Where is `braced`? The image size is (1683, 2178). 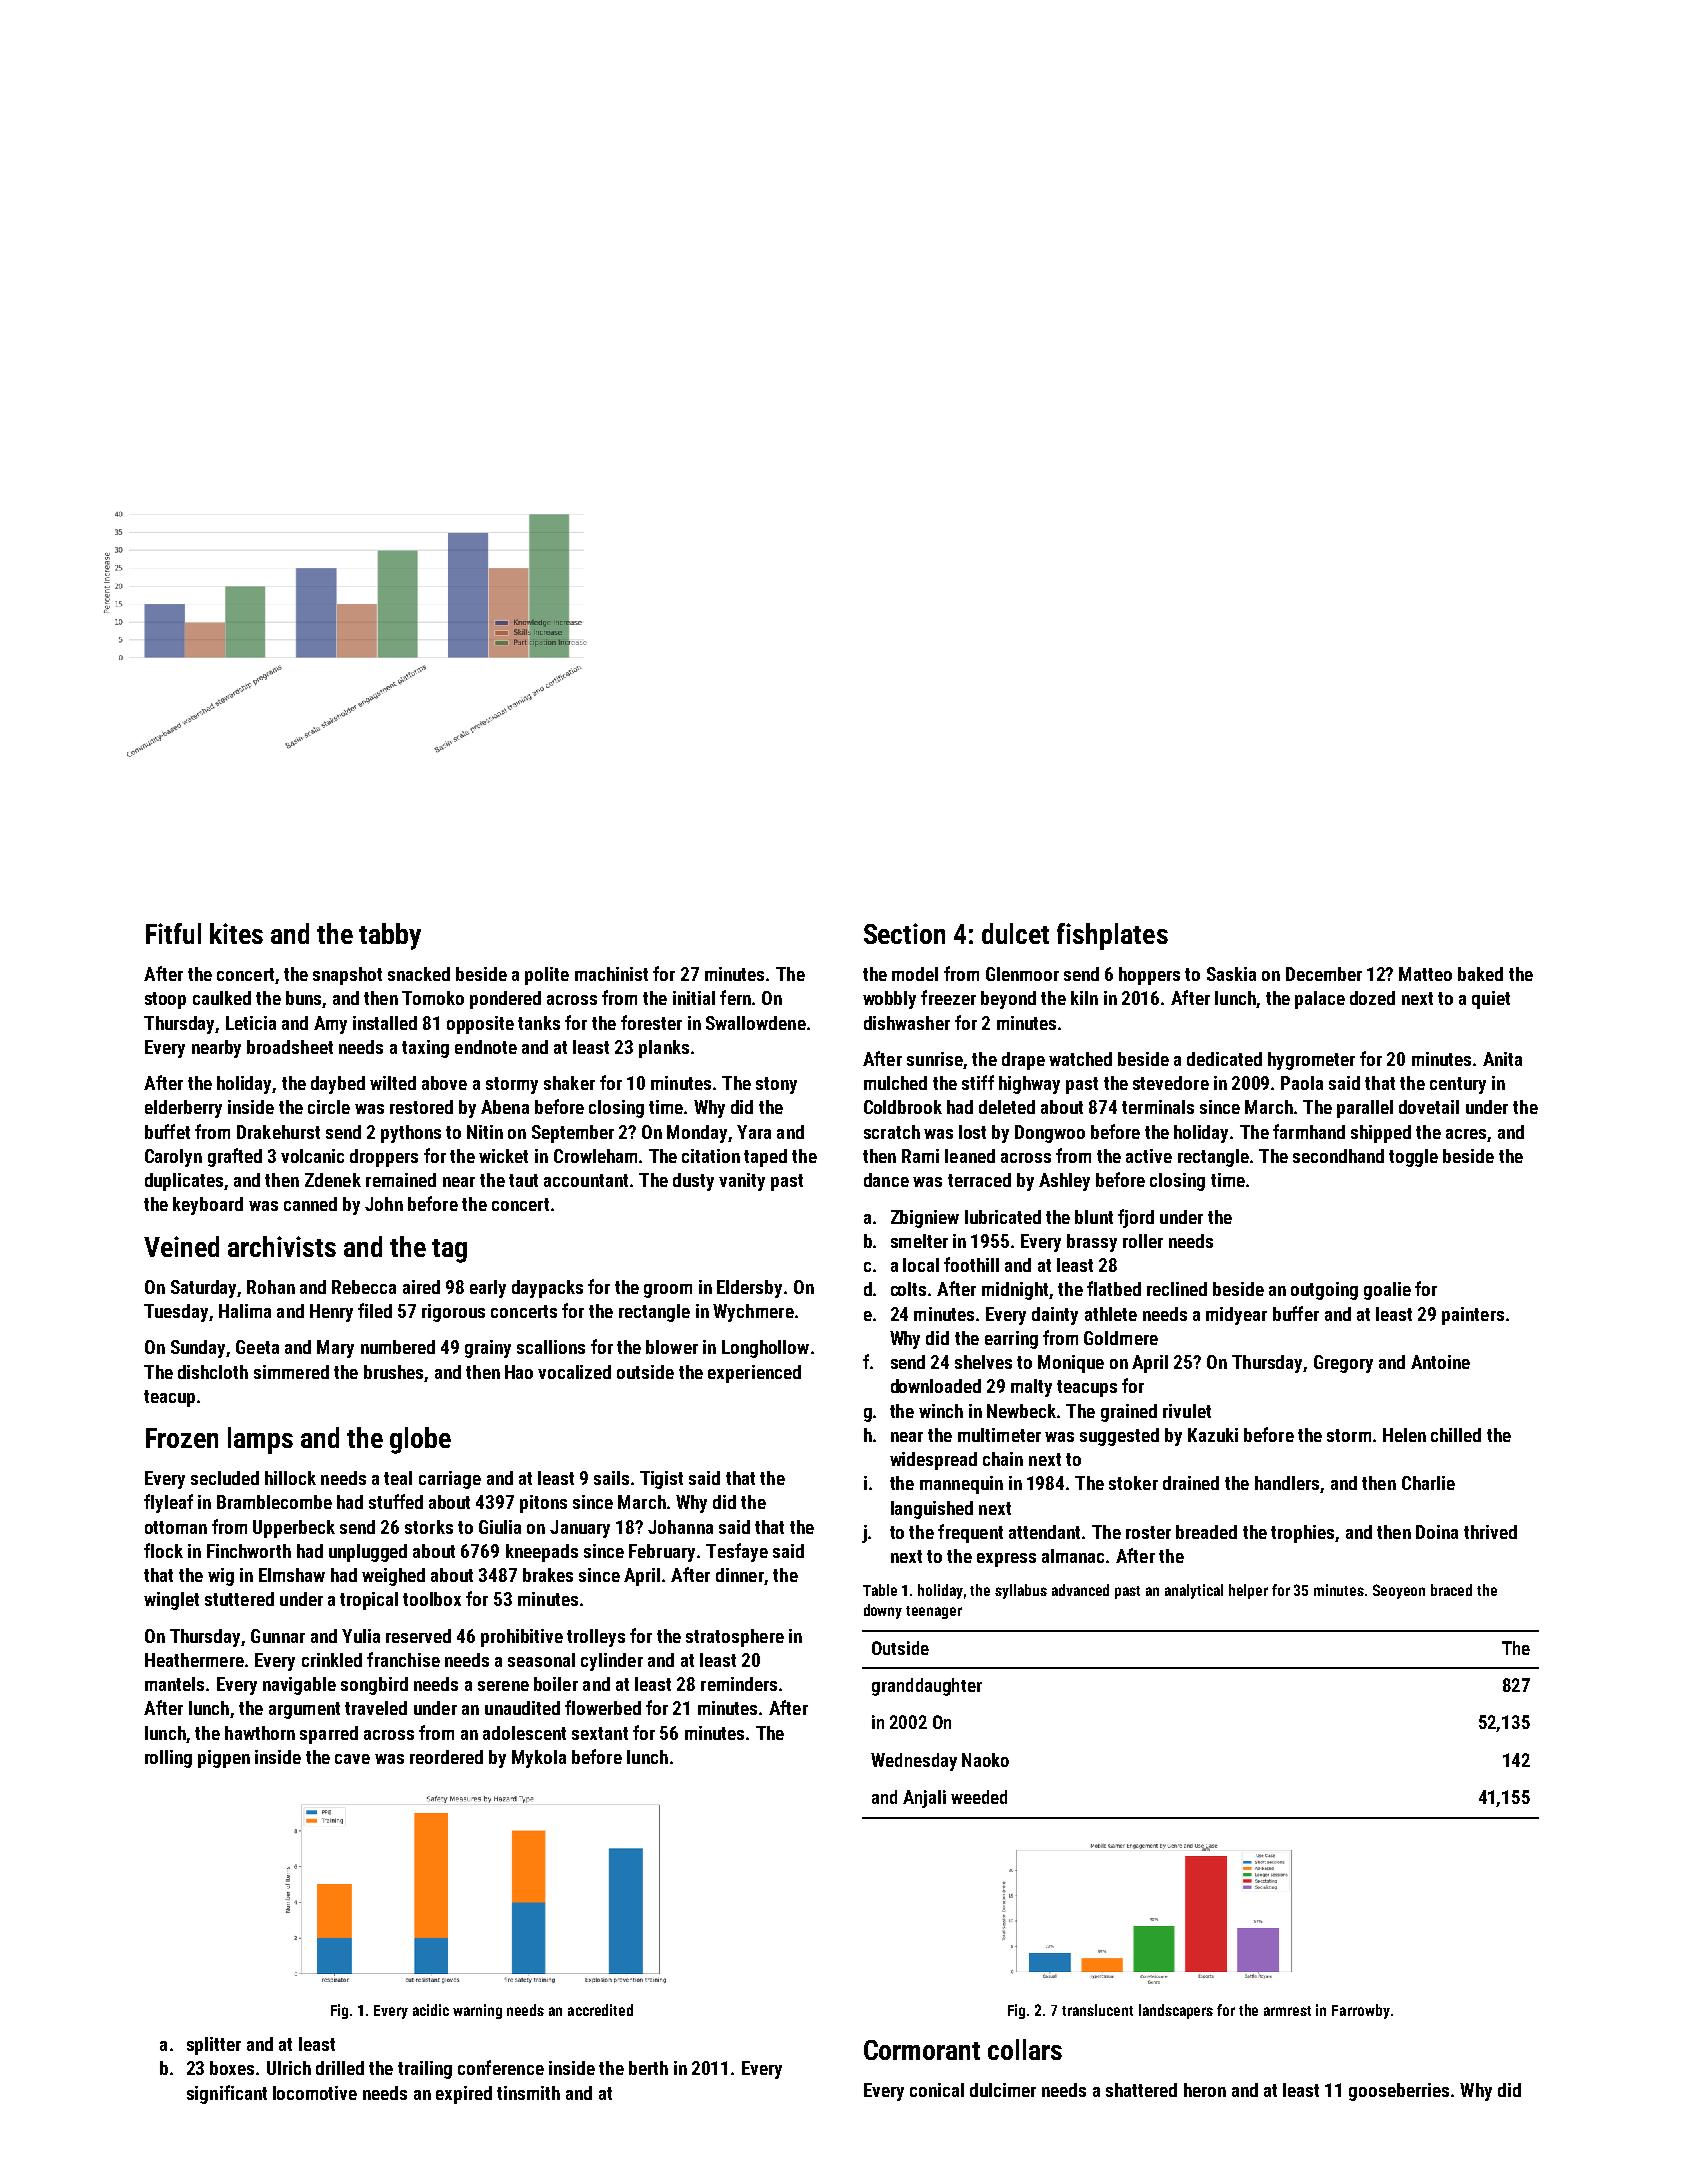 braced is located at coordinates (1451, 1590).
